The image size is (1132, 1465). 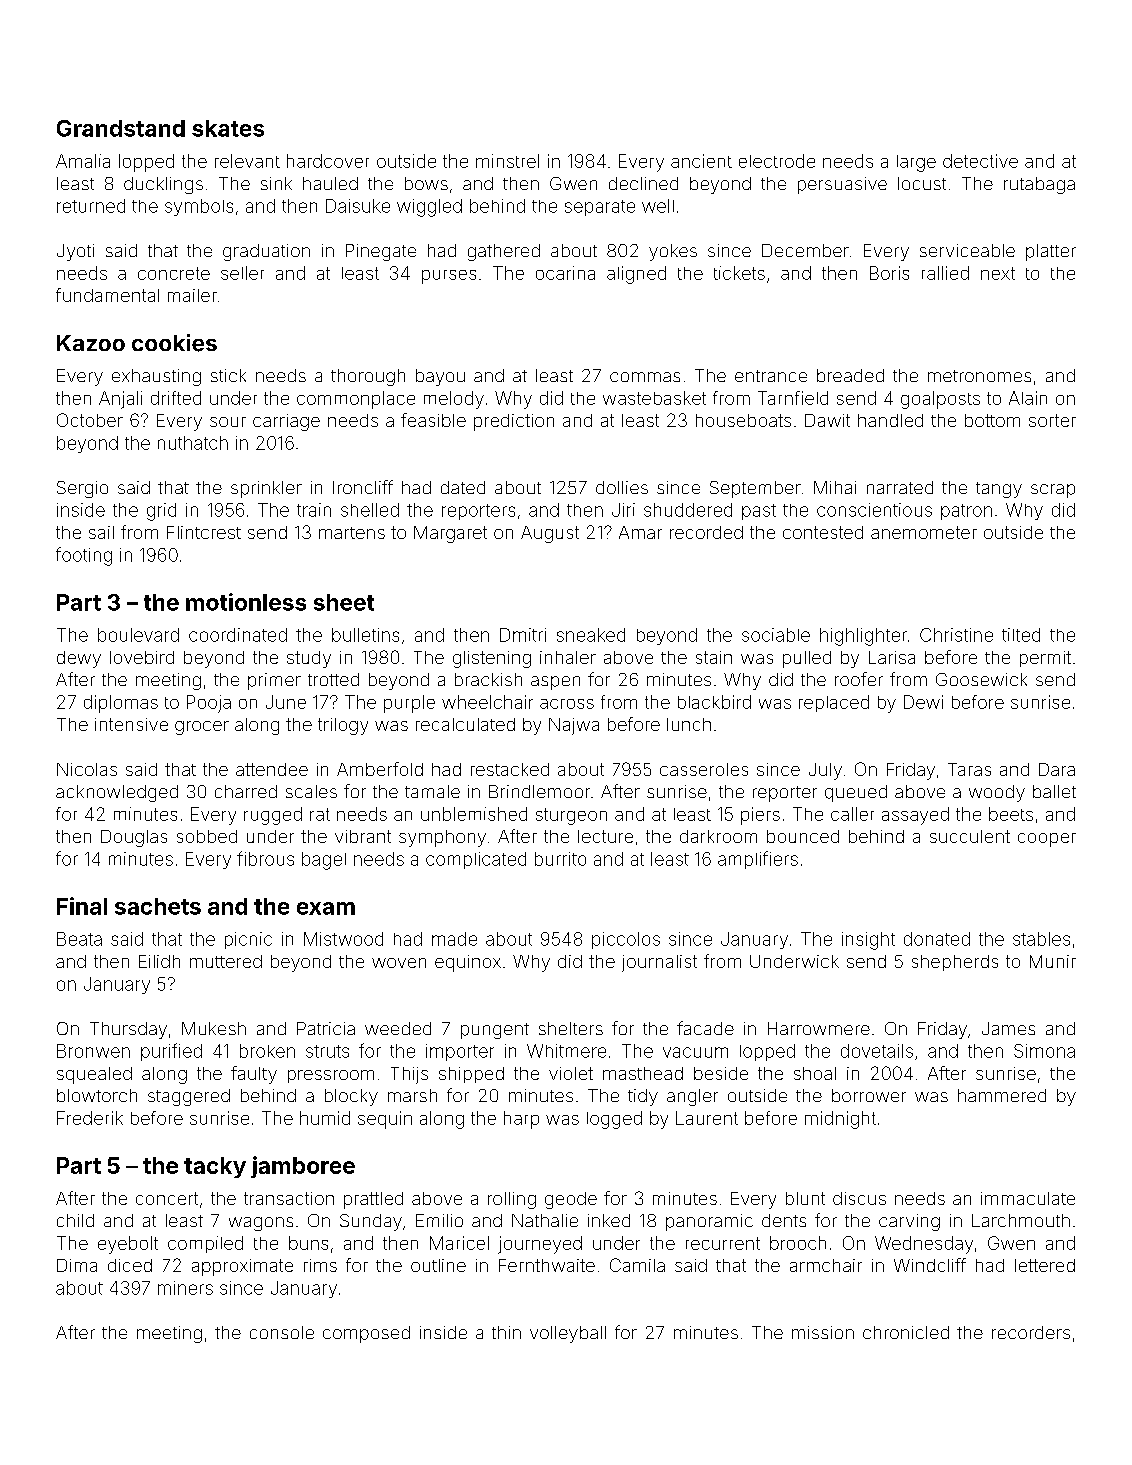 What do you see at coordinates (1051, 252) in the document?
I see `platter` at bounding box center [1051, 252].
